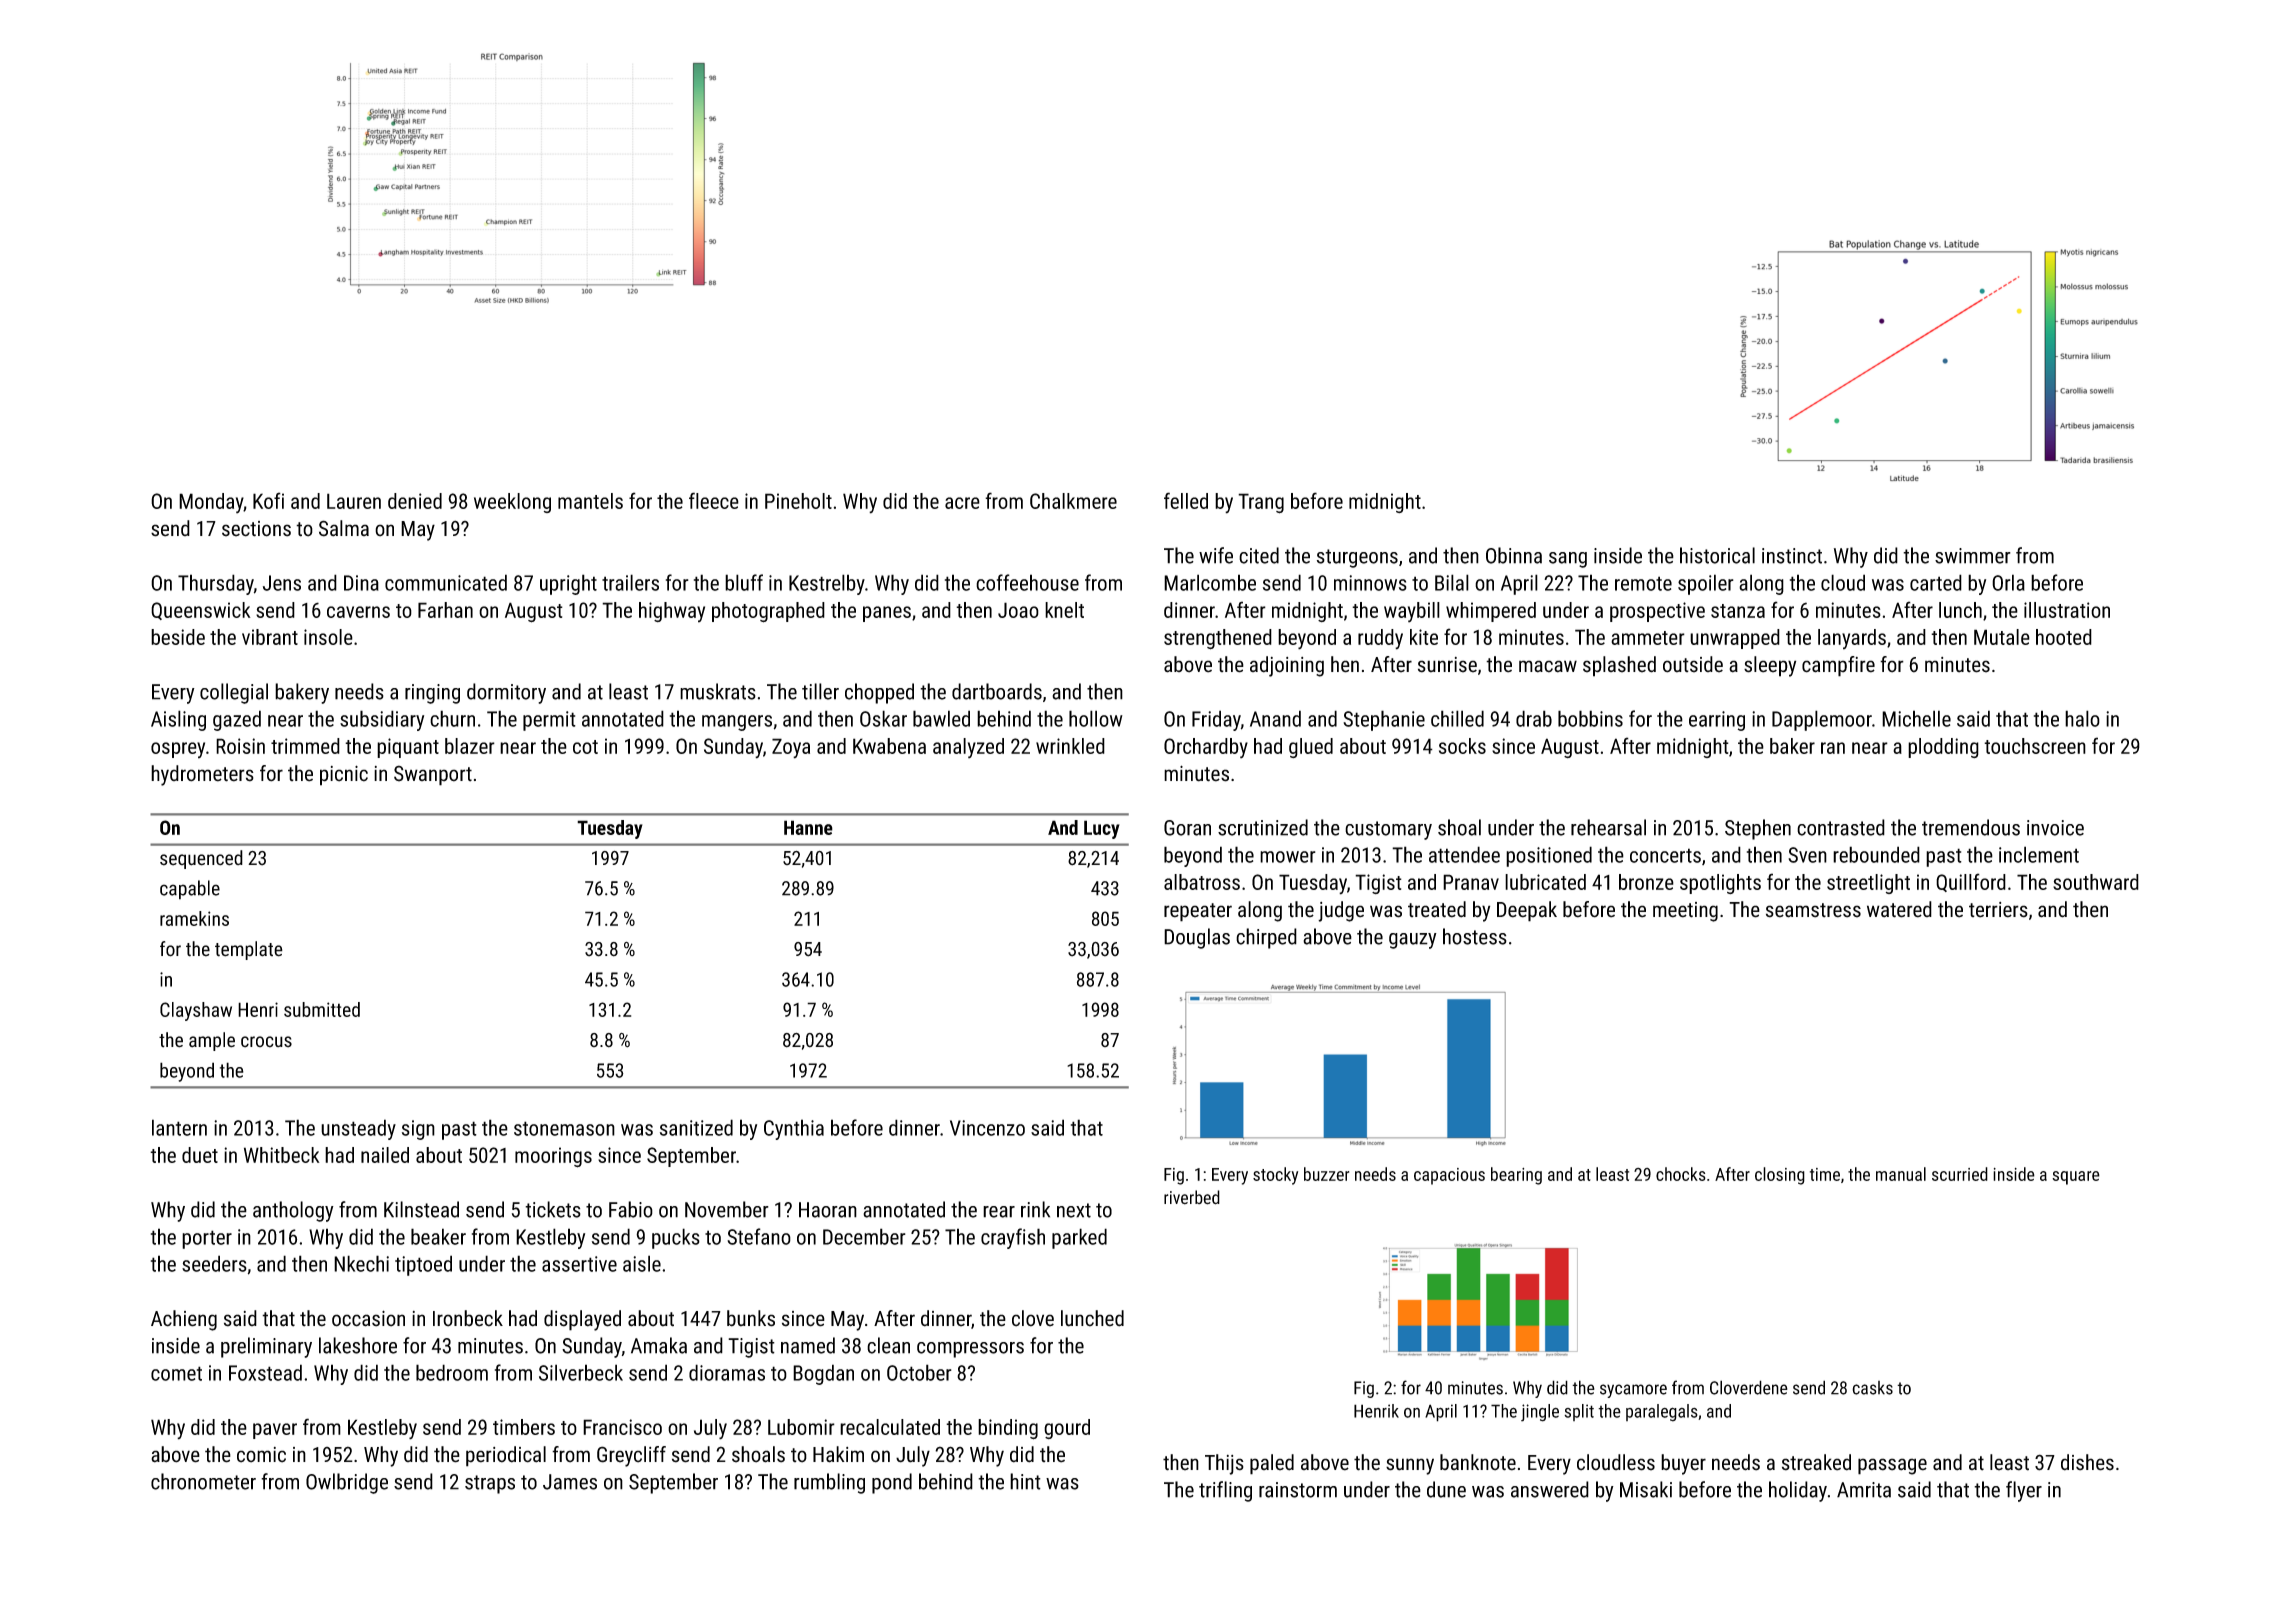 Image resolution: width=2292 pixels, height=1620 pixels. Describe the element at coordinates (1275, 1176) in the document. I see `stocky` at that location.
